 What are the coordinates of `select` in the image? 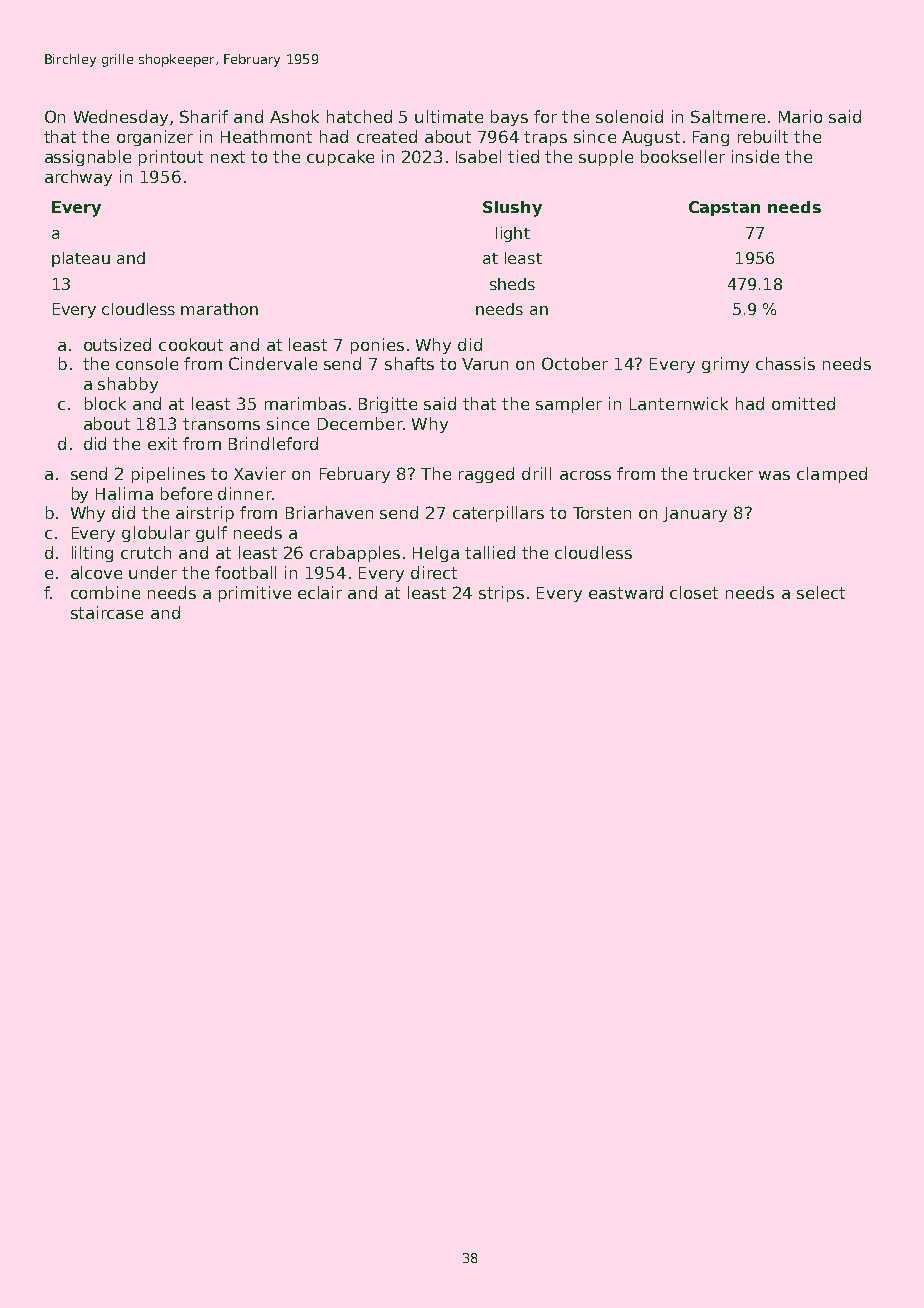 It's located at (821, 592).
